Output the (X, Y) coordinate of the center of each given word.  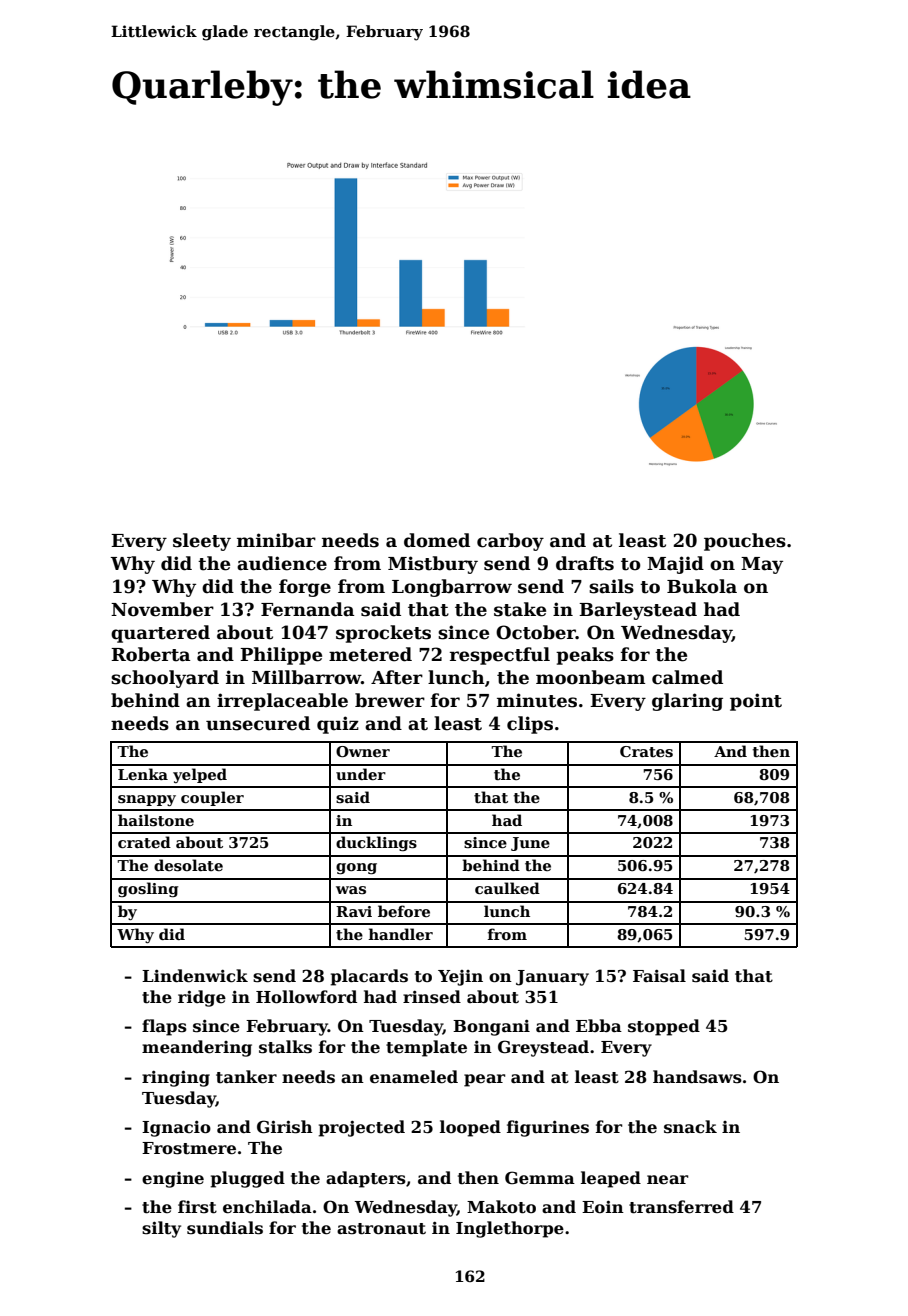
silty (161, 1229)
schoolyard (165, 679)
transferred (681, 1207)
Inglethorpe (510, 1229)
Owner (363, 751)
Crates (646, 751)
